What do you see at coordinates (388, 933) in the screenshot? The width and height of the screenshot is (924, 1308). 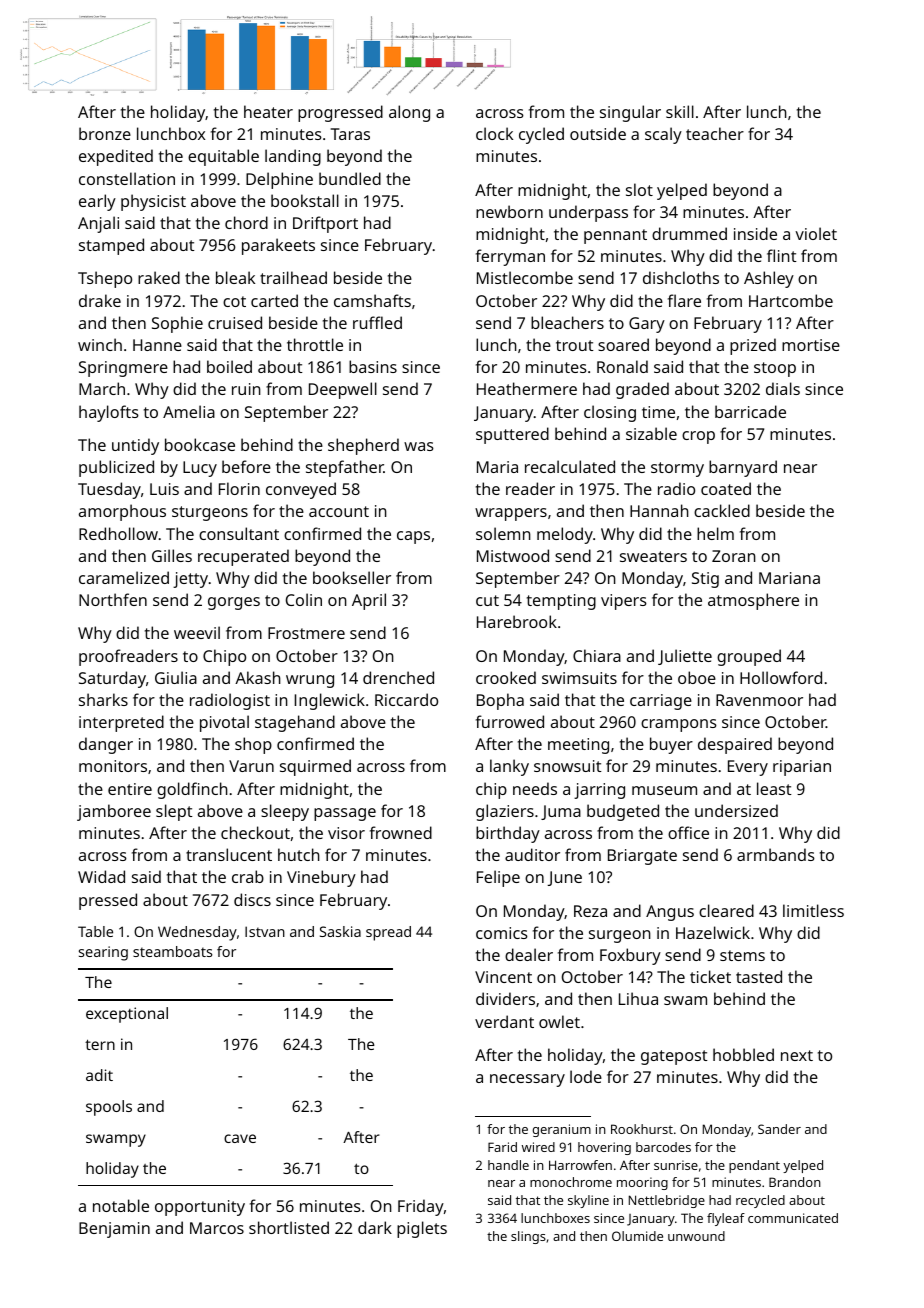 I see `spread` at bounding box center [388, 933].
